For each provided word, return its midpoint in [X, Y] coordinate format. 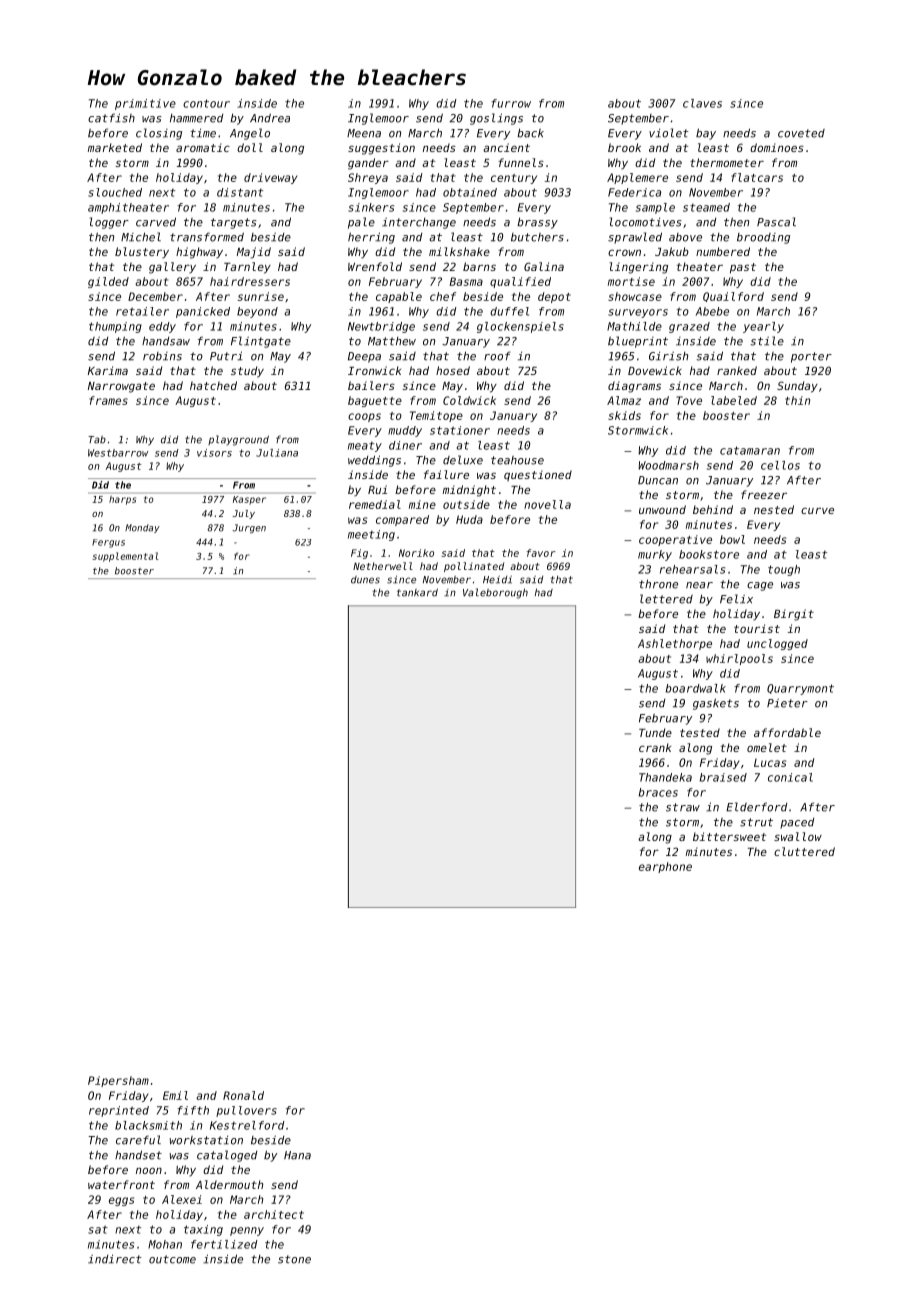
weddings [374, 461]
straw [683, 807]
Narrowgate [121, 387]
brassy [537, 223]
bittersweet [729, 836]
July [244, 514]
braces [658, 792]
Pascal [776, 222]
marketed [115, 147]
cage [760, 586]
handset [138, 1155]
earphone [665, 867]
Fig [359, 554]
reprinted [119, 1111]
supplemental [125, 557]
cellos [780, 465]
